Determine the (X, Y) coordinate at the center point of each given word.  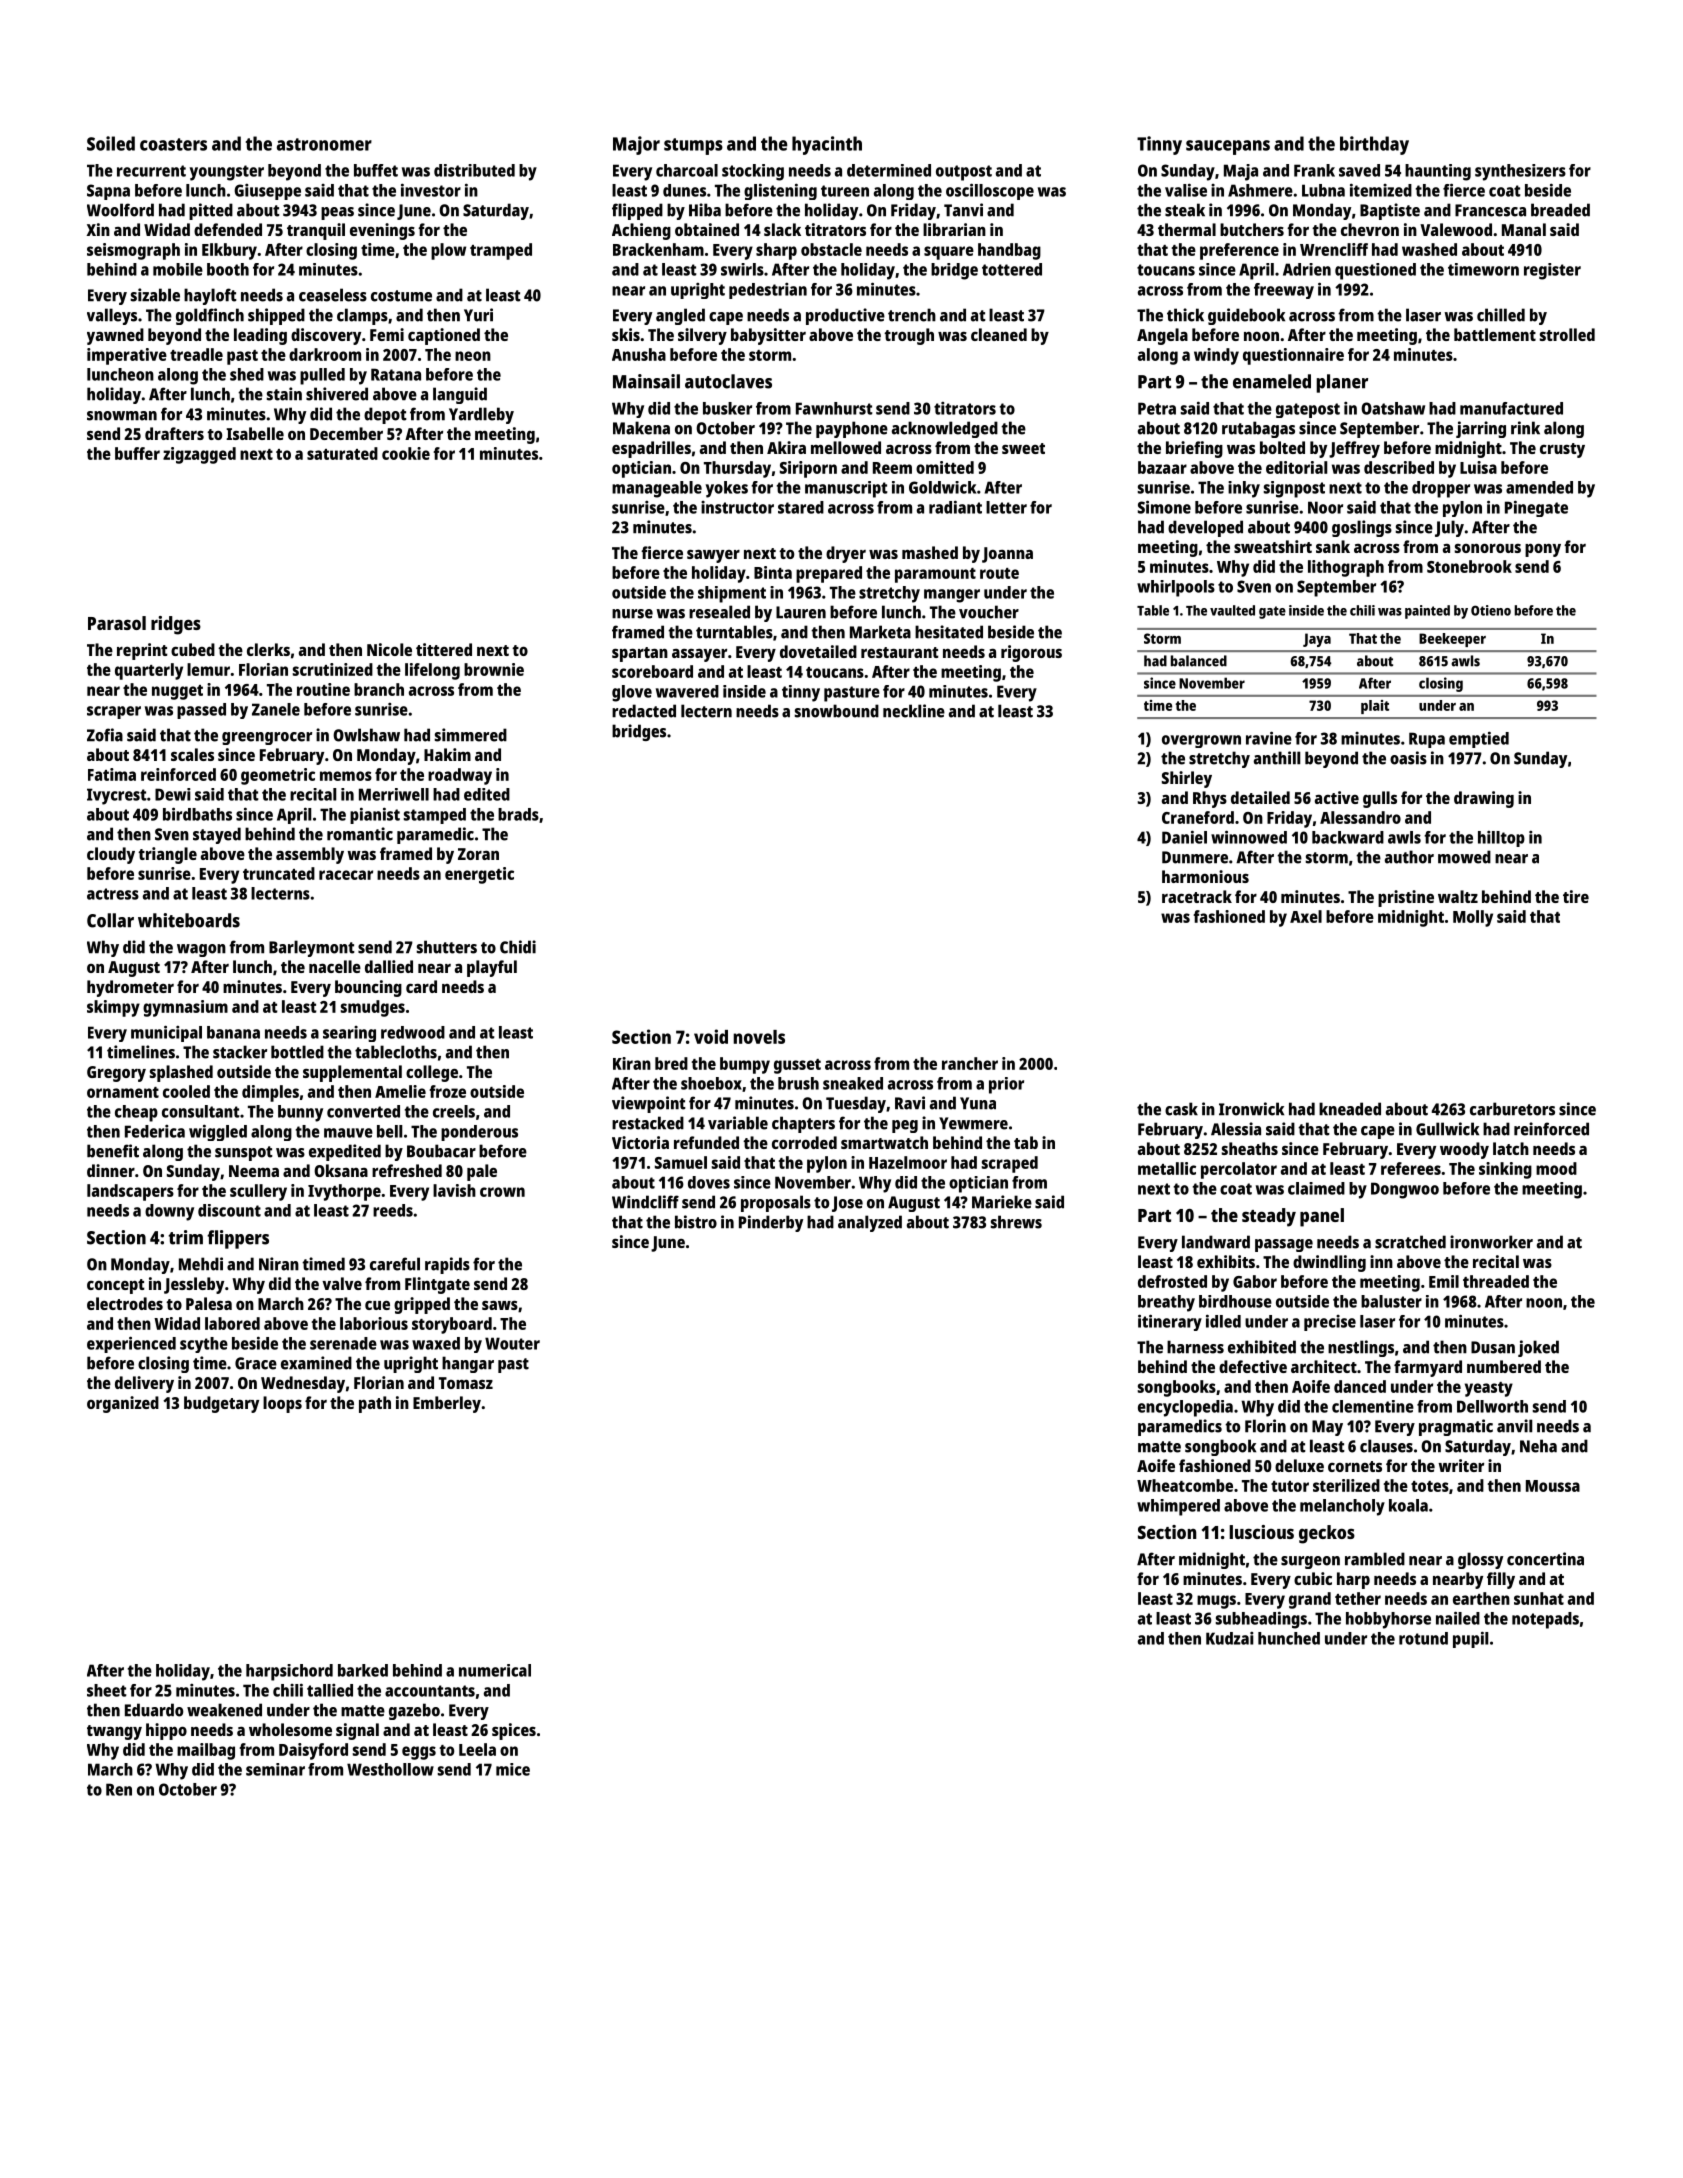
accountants (430, 1691)
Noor (1325, 507)
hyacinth (827, 145)
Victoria (640, 1142)
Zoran (478, 854)
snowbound (837, 711)
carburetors (1512, 1109)
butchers (1252, 229)
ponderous (479, 1133)
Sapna (108, 192)
